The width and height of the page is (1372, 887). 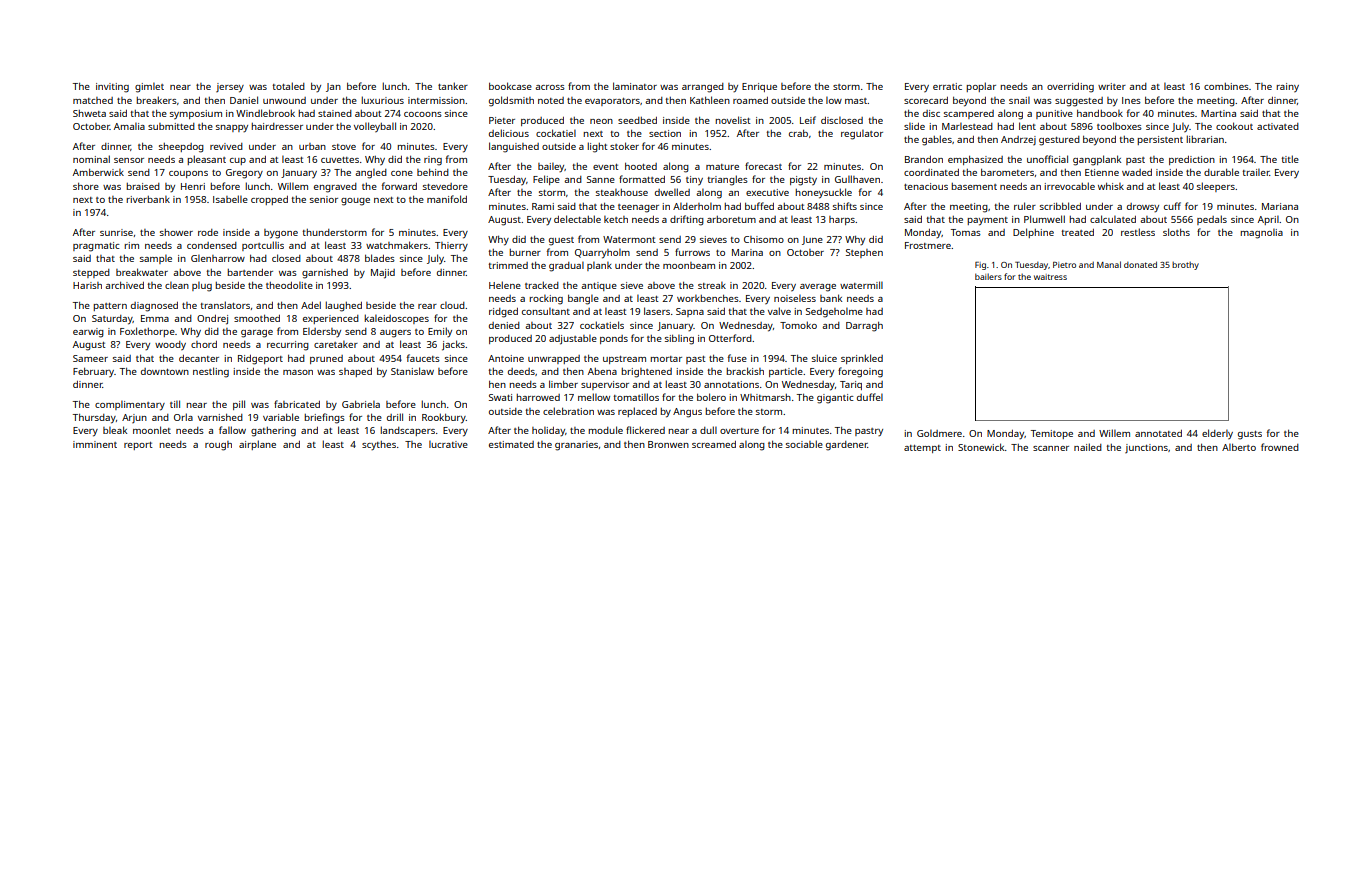 What do you see at coordinates (298, 372) in the page?
I see `mason` at bounding box center [298, 372].
